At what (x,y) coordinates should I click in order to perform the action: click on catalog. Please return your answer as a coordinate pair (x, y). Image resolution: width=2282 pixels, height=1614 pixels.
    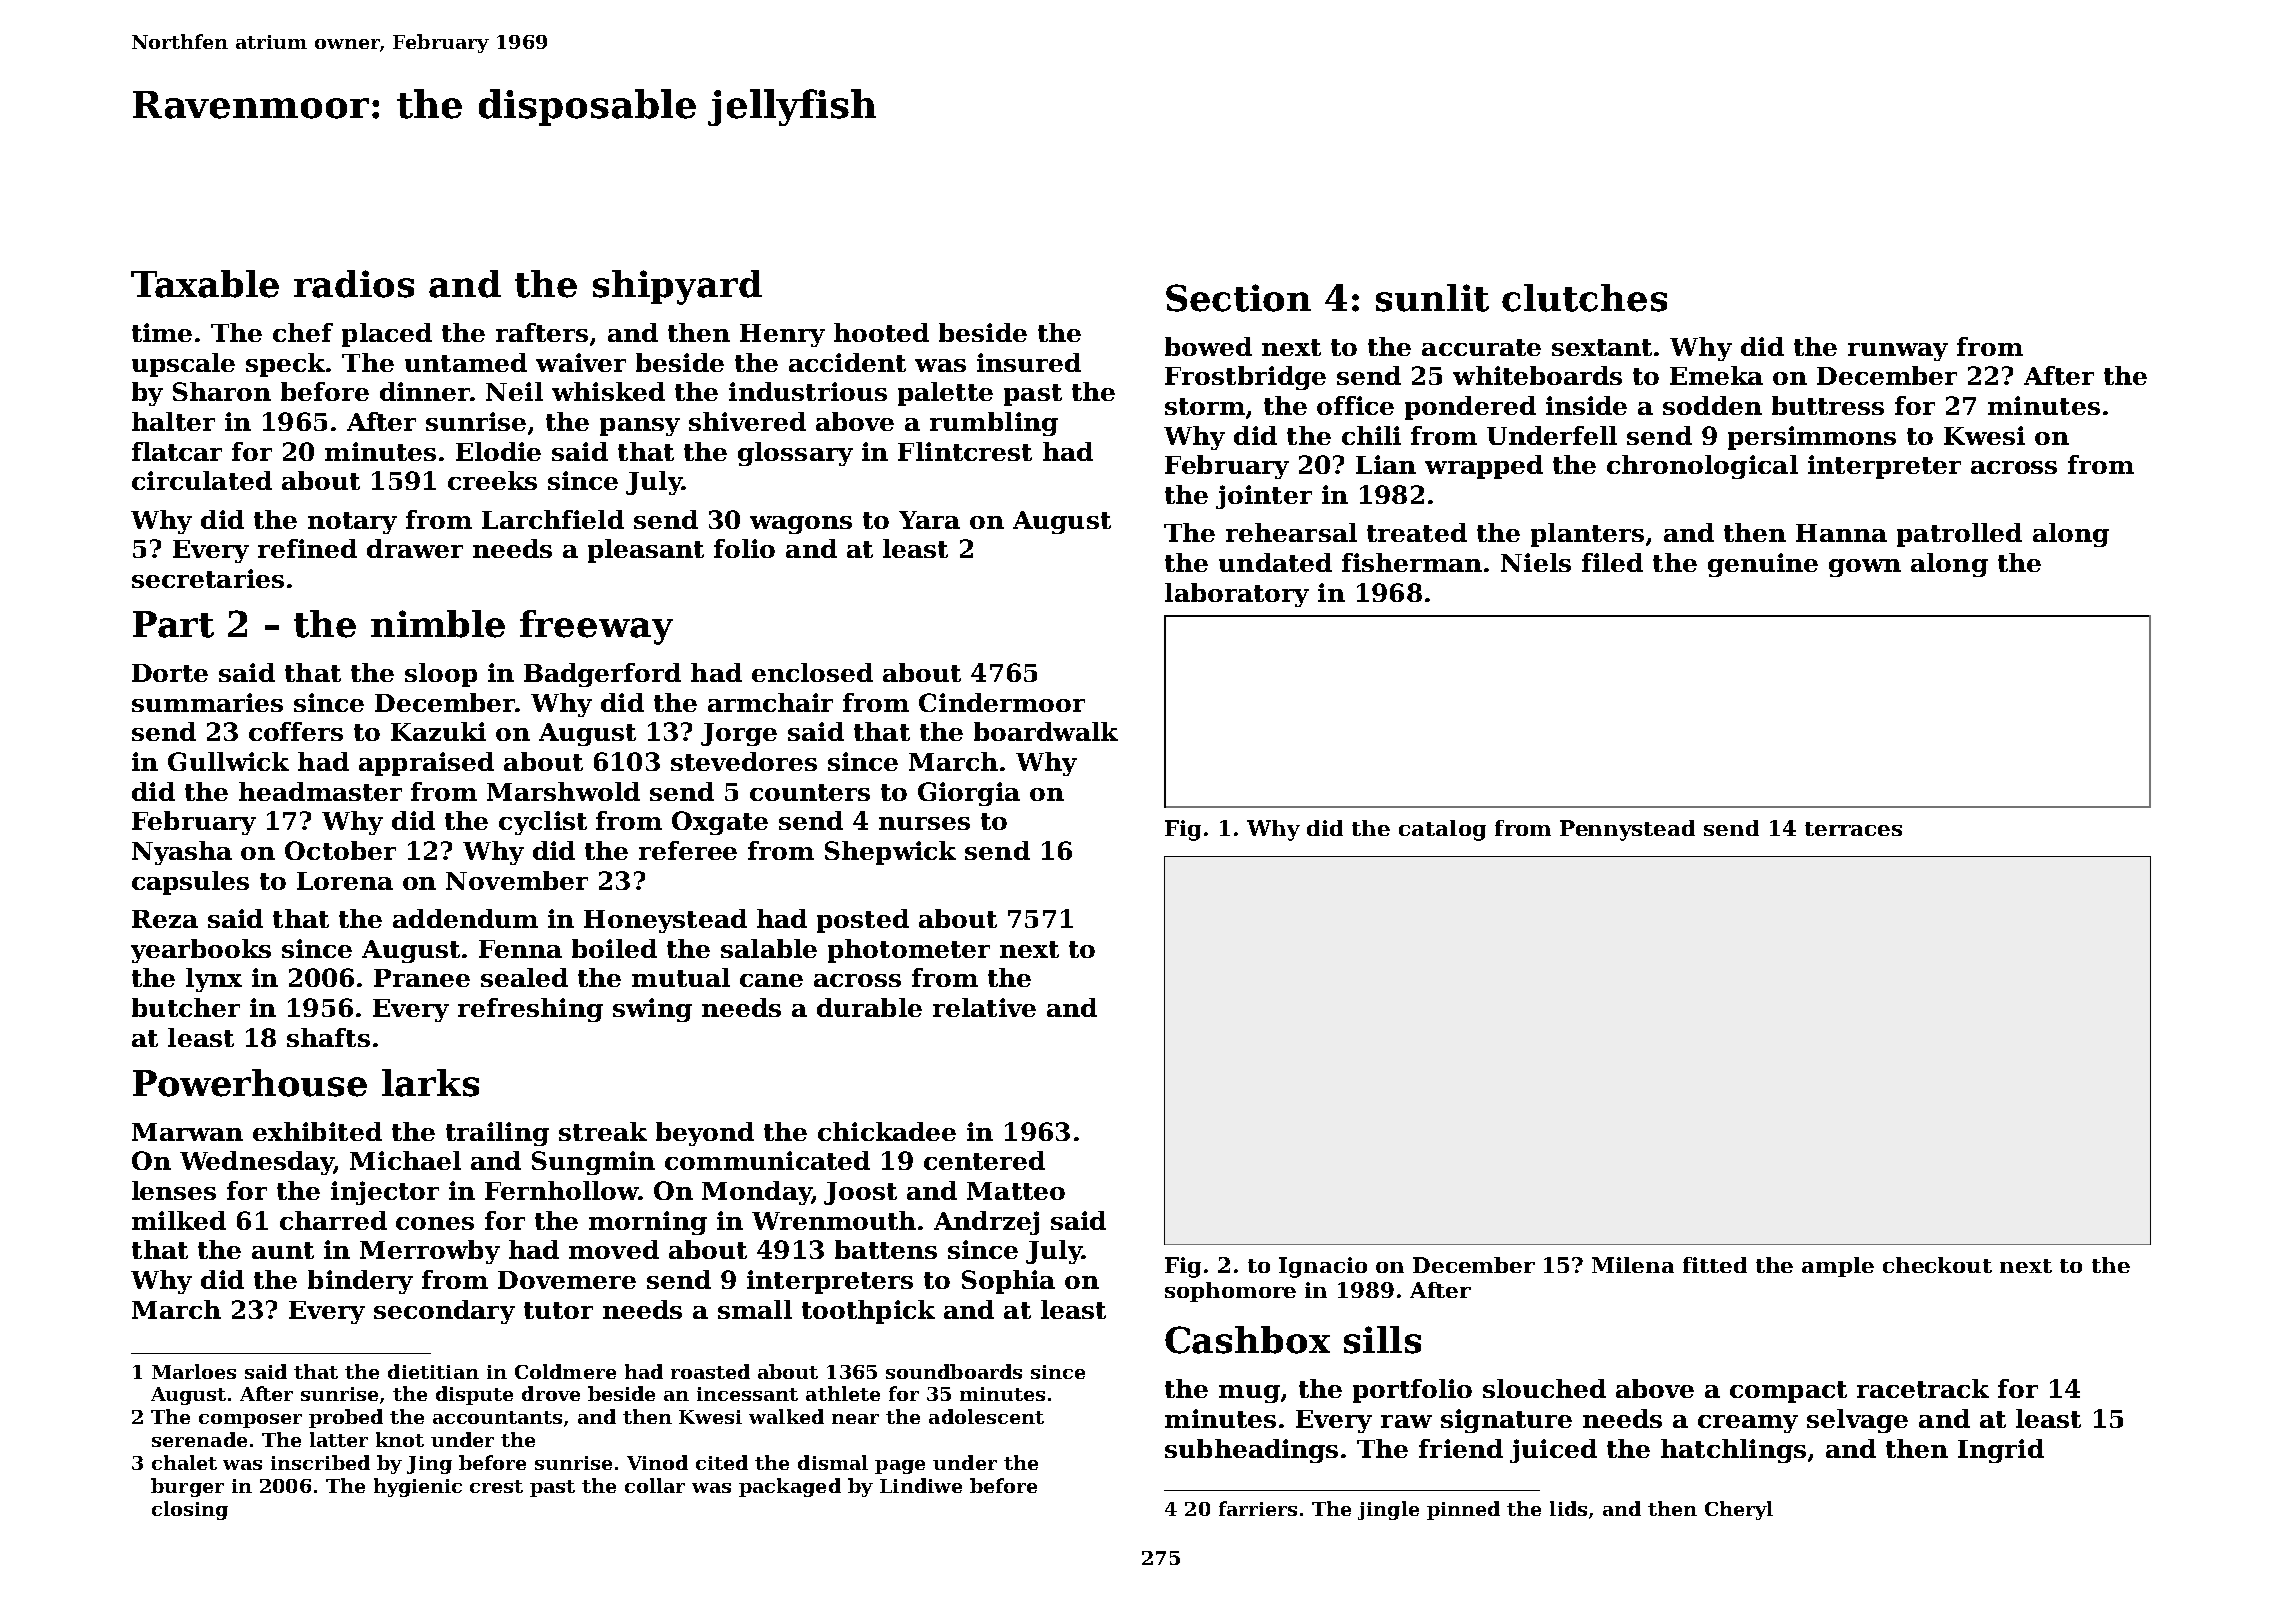
    Looking at the image, I should click on (1442, 830).
